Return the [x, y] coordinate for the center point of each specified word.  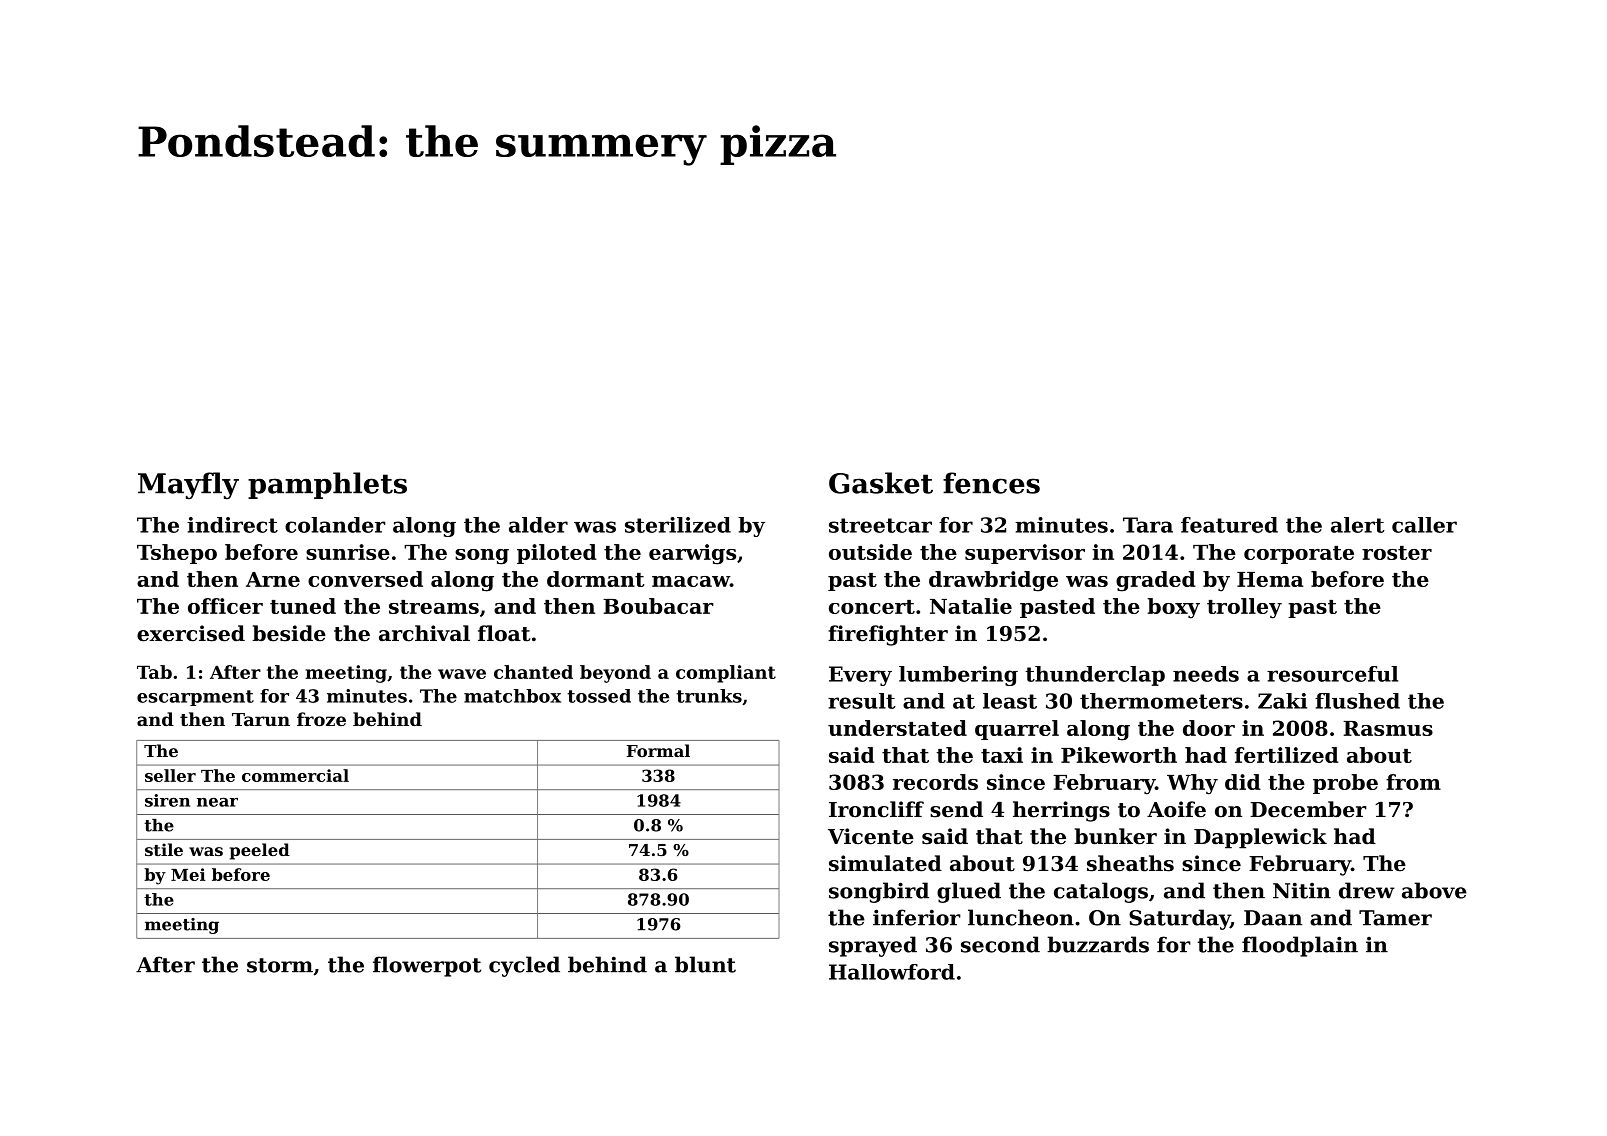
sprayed [873, 946]
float [504, 633]
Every [860, 676]
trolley [1244, 608]
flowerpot [427, 966]
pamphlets [327, 485]
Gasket [881, 483]
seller [170, 775]
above [1434, 890]
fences [991, 483]
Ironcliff [876, 809]
